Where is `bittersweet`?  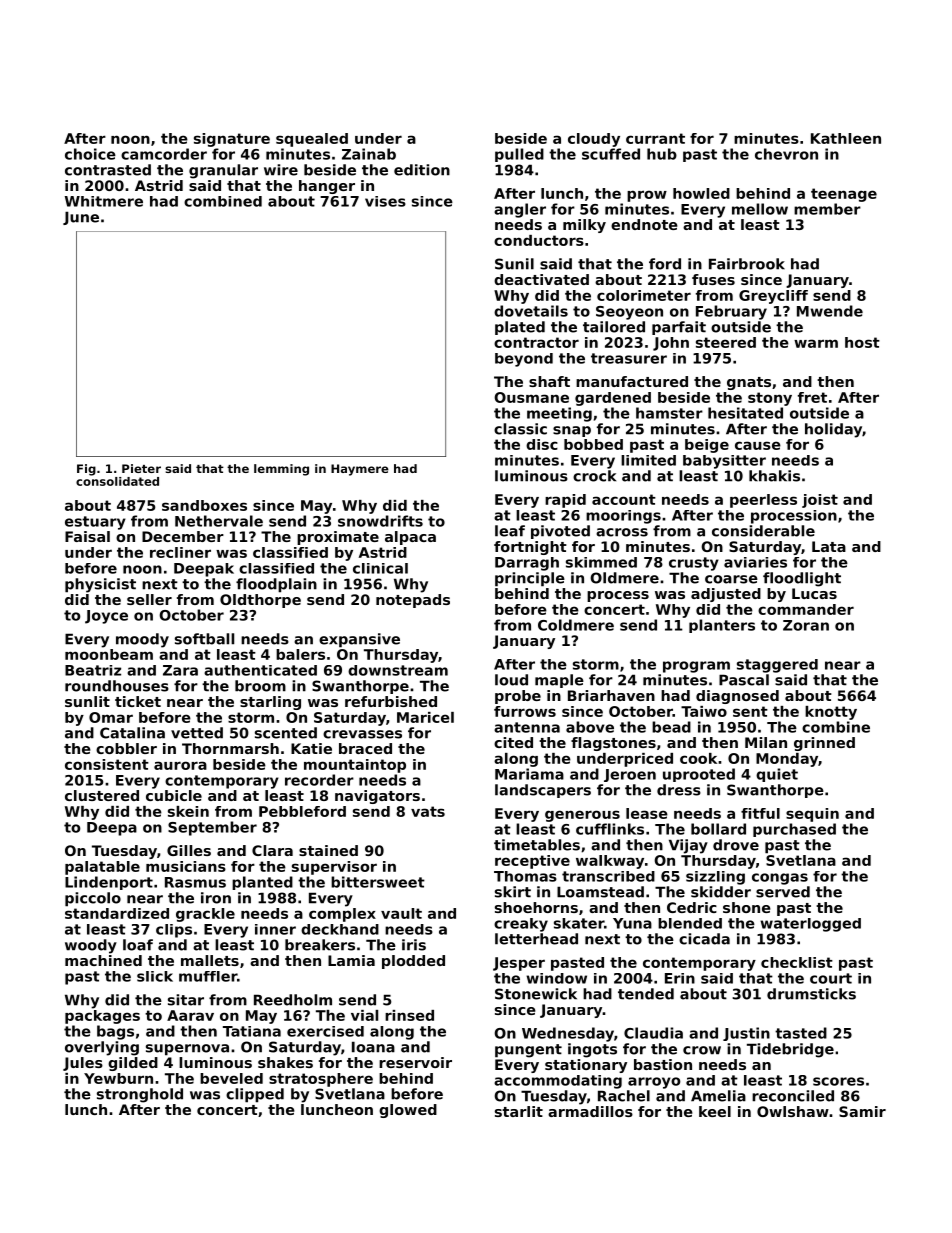
bittersweet is located at coordinates (378, 882).
